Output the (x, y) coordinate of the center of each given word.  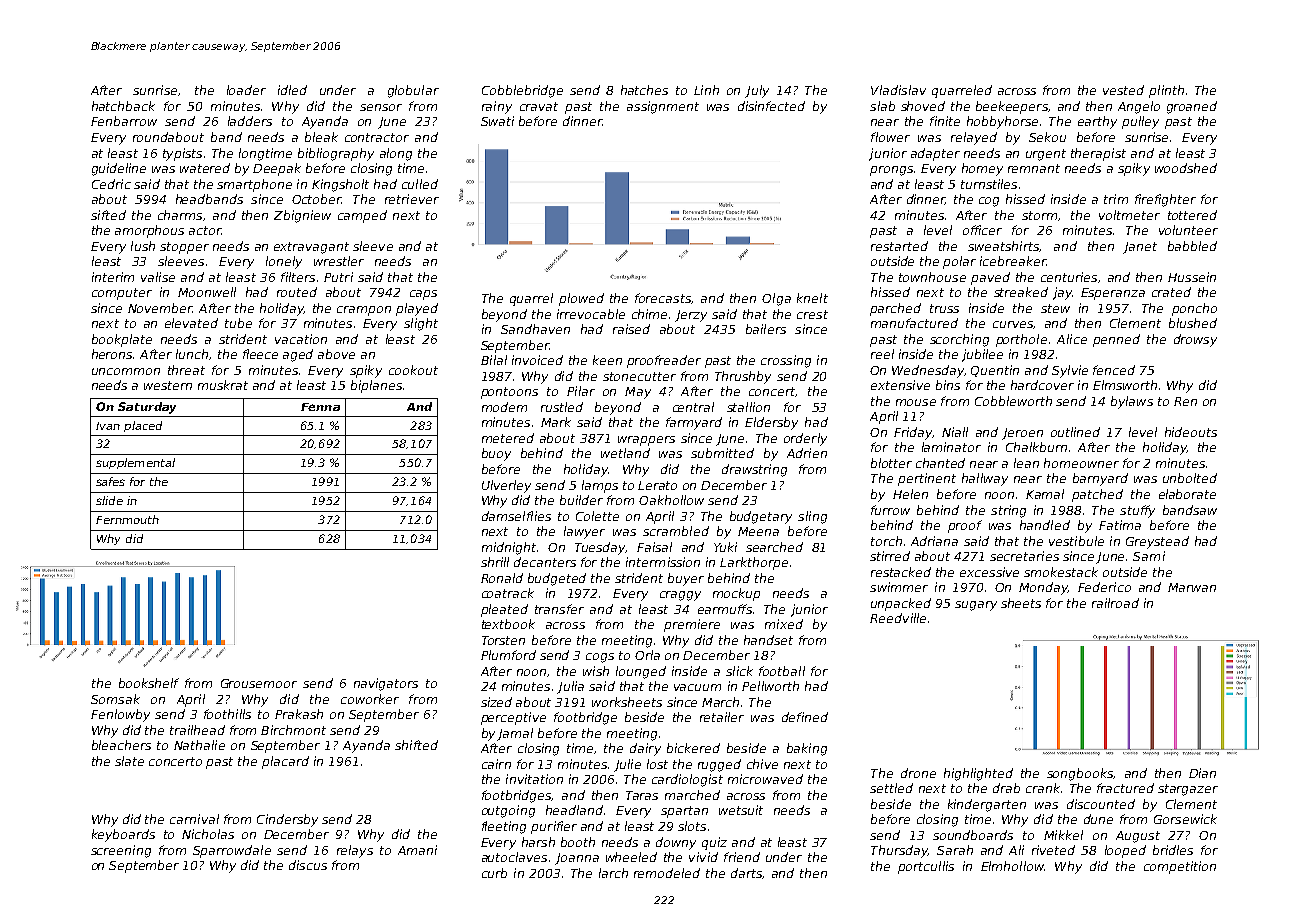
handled (1045, 525)
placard (285, 762)
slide (109, 500)
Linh (706, 90)
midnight (509, 548)
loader (246, 90)
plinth (1166, 91)
